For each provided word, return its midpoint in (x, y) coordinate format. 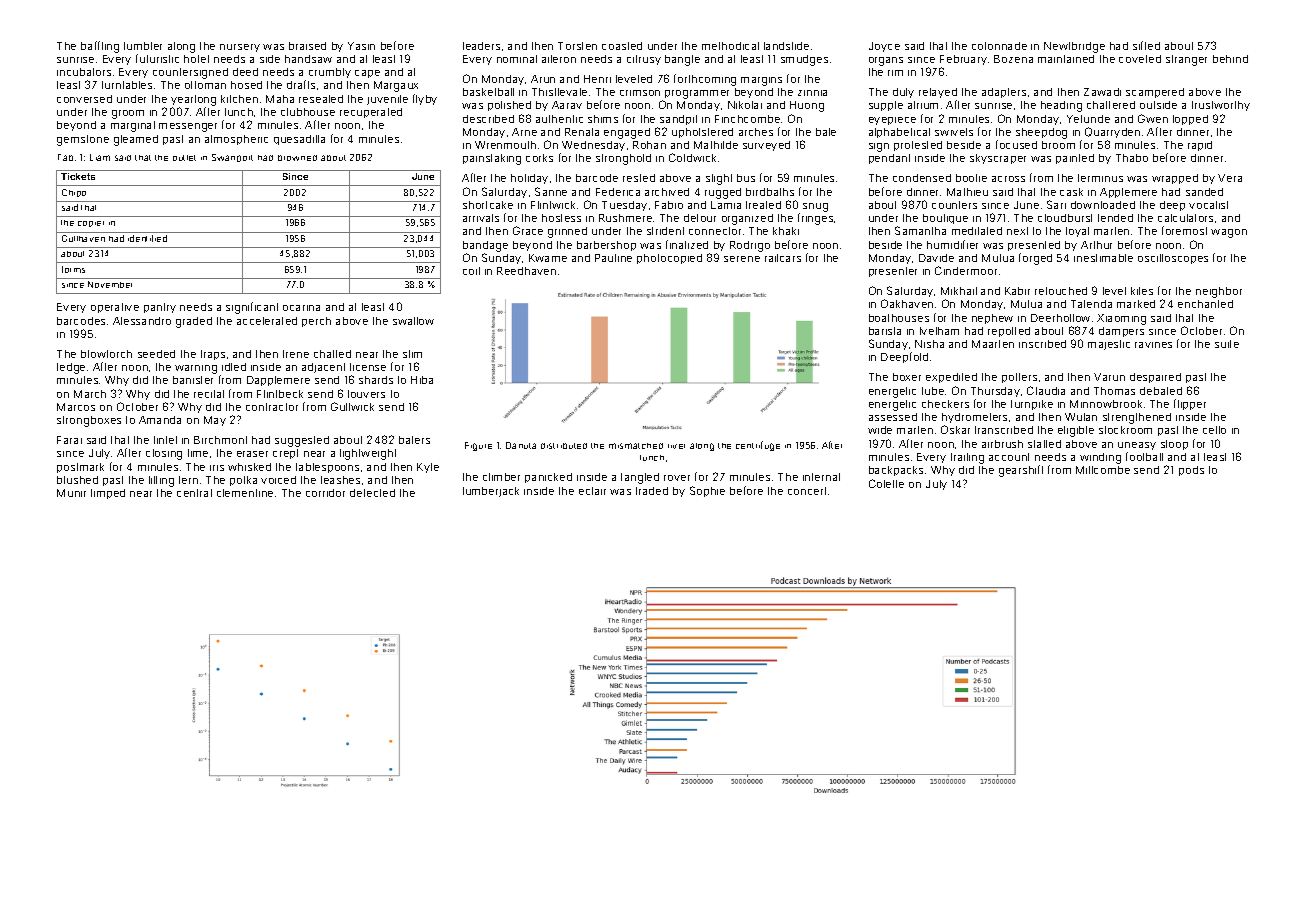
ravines (1153, 345)
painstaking (492, 159)
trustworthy (1221, 106)
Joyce (884, 47)
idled (234, 367)
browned (297, 158)
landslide (786, 46)
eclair (592, 491)
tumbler (143, 46)
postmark (80, 468)
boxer (907, 377)
